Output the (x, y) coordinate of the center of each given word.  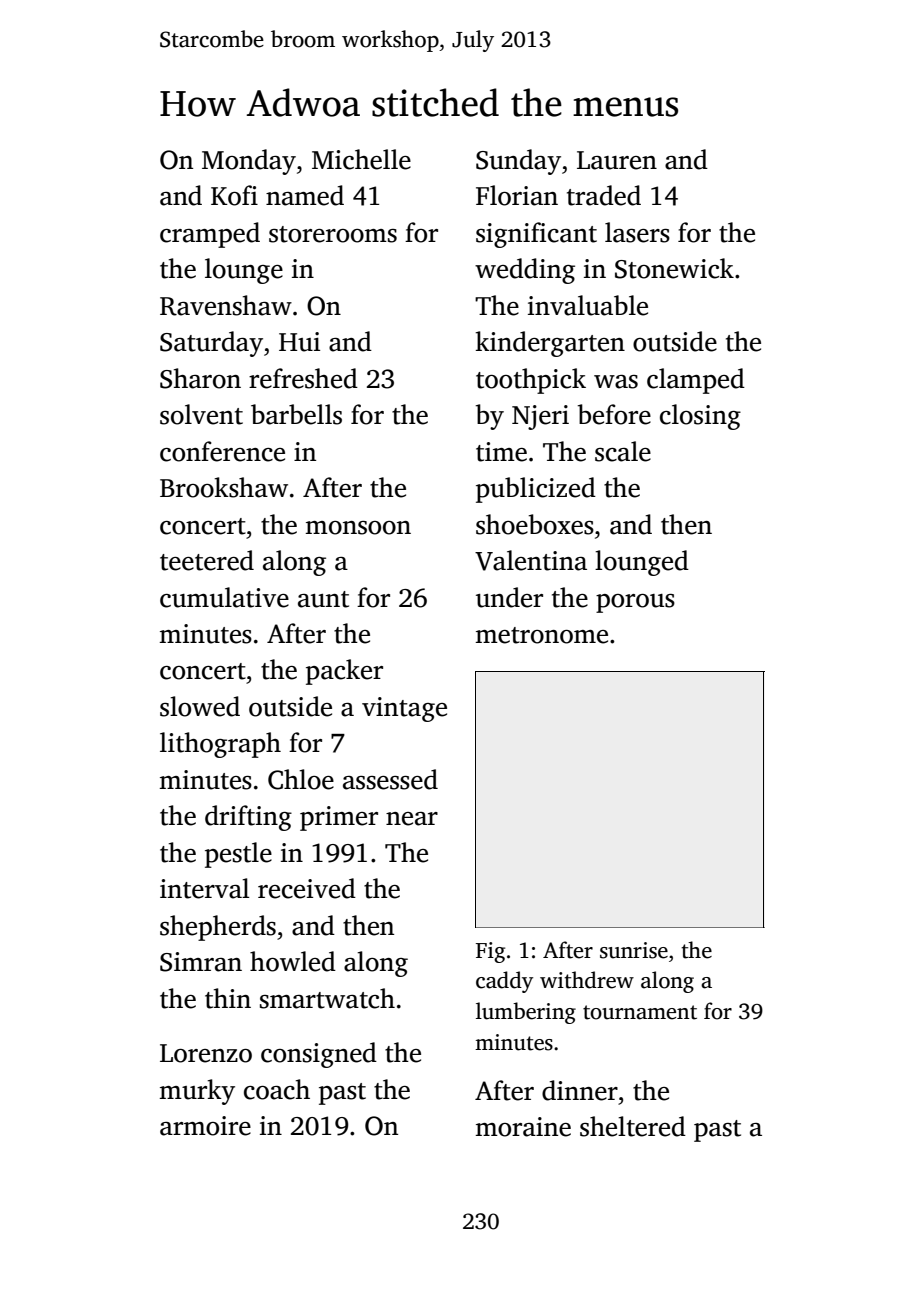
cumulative (224, 597)
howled (293, 961)
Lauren (617, 160)
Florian (517, 195)
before (614, 414)
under (509, 597)
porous (635, 603)
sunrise (634, 950)
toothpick (531, 381)
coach (277, 1089)
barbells (296, 414)
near (412, 819)
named (305, 195)
